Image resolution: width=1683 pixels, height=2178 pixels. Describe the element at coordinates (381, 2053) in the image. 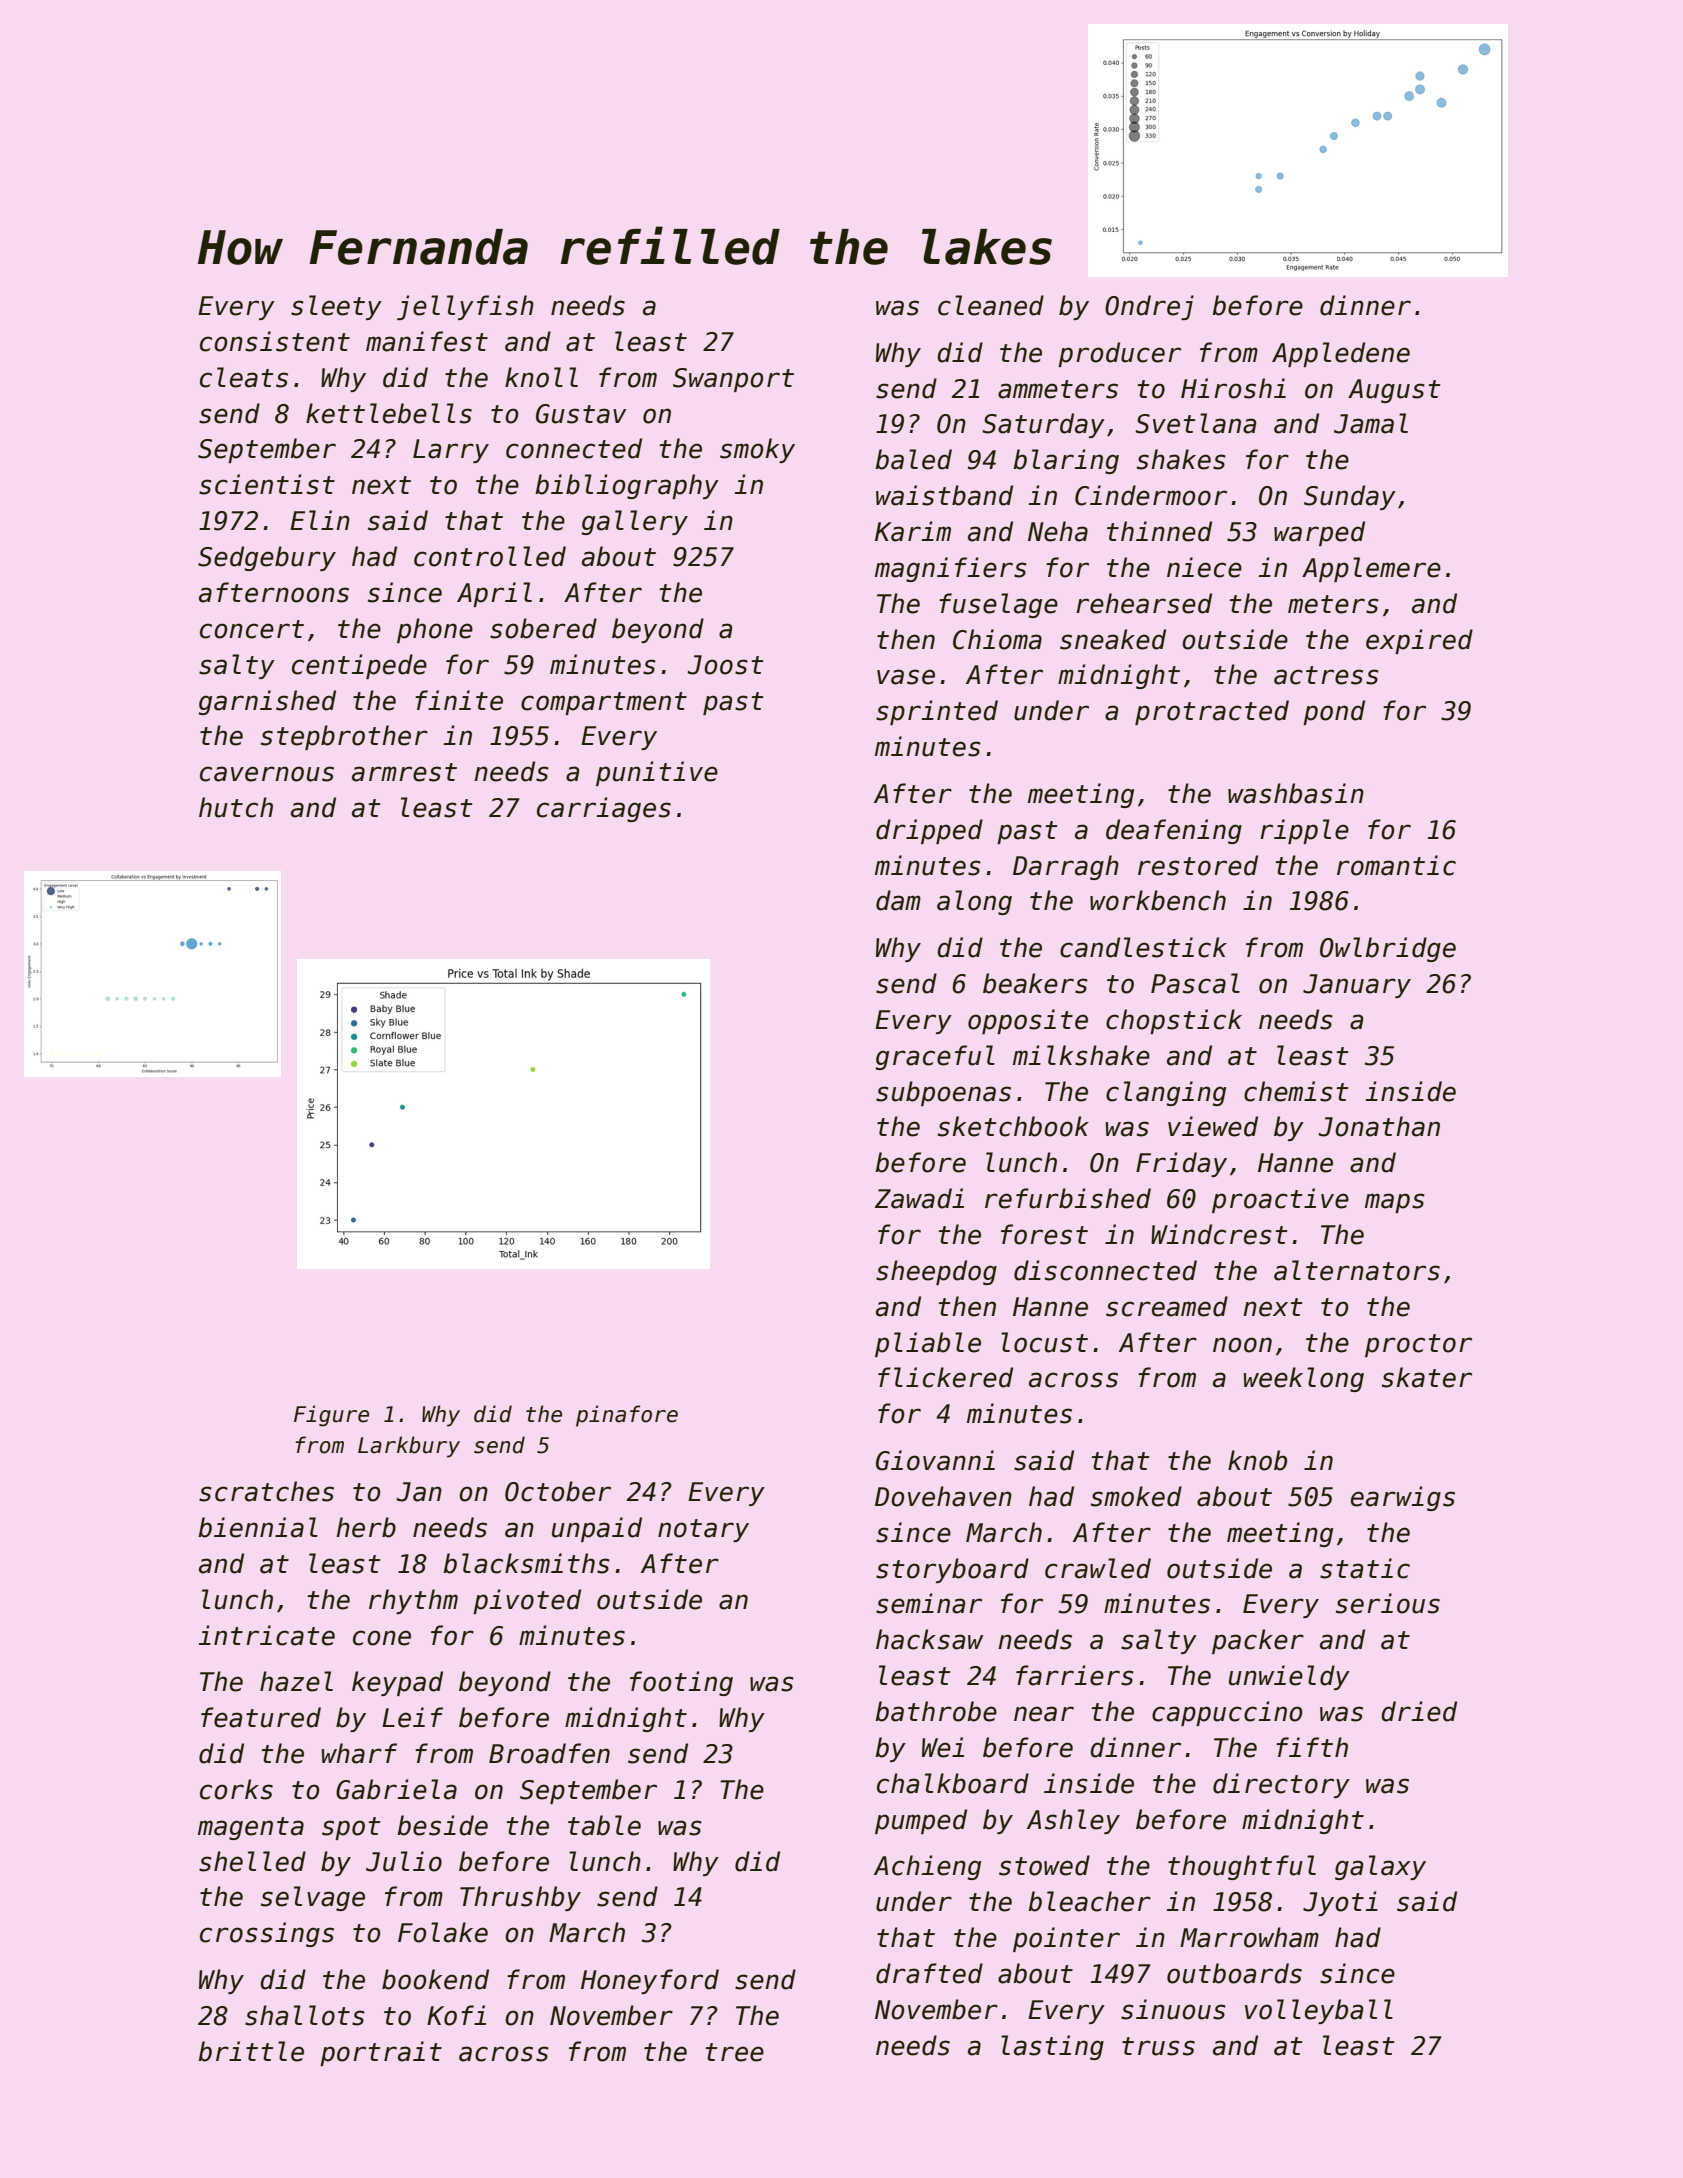

I see `portrait` at that location.
